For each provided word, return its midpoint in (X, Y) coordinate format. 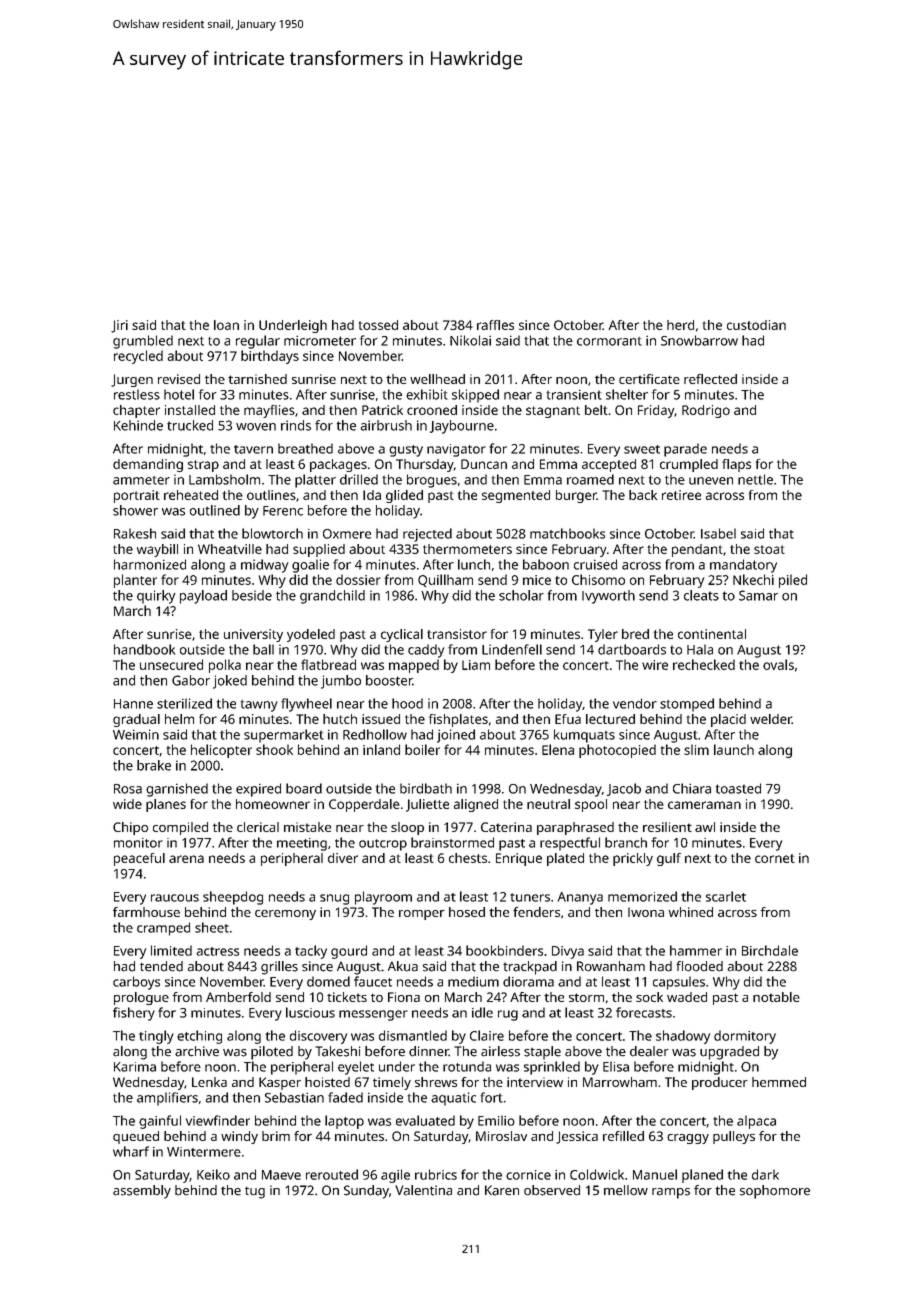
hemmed (779, 1082)
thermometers (467, 549)
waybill (157, 550)
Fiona (404, 997)
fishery (134, 1014)
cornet (775, 858)
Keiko (213, 1174)
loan (226, 325)
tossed (378, 325)
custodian (756, 325)
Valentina (423, 1190)
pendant (697, 550)
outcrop (383, 845)
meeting (302, 844)
